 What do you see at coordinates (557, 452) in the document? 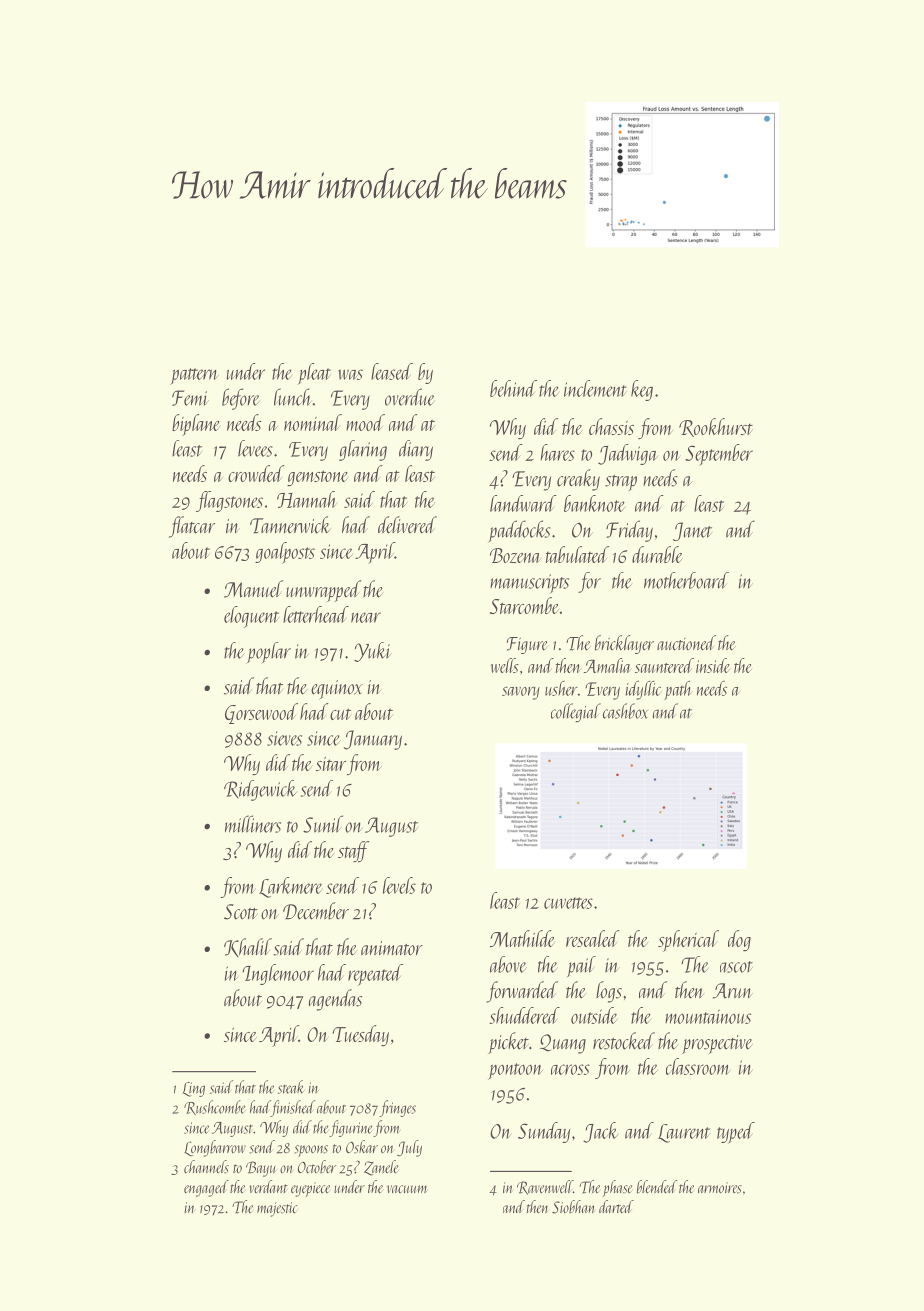
I see `hares` at bounding box center [557, 452].
